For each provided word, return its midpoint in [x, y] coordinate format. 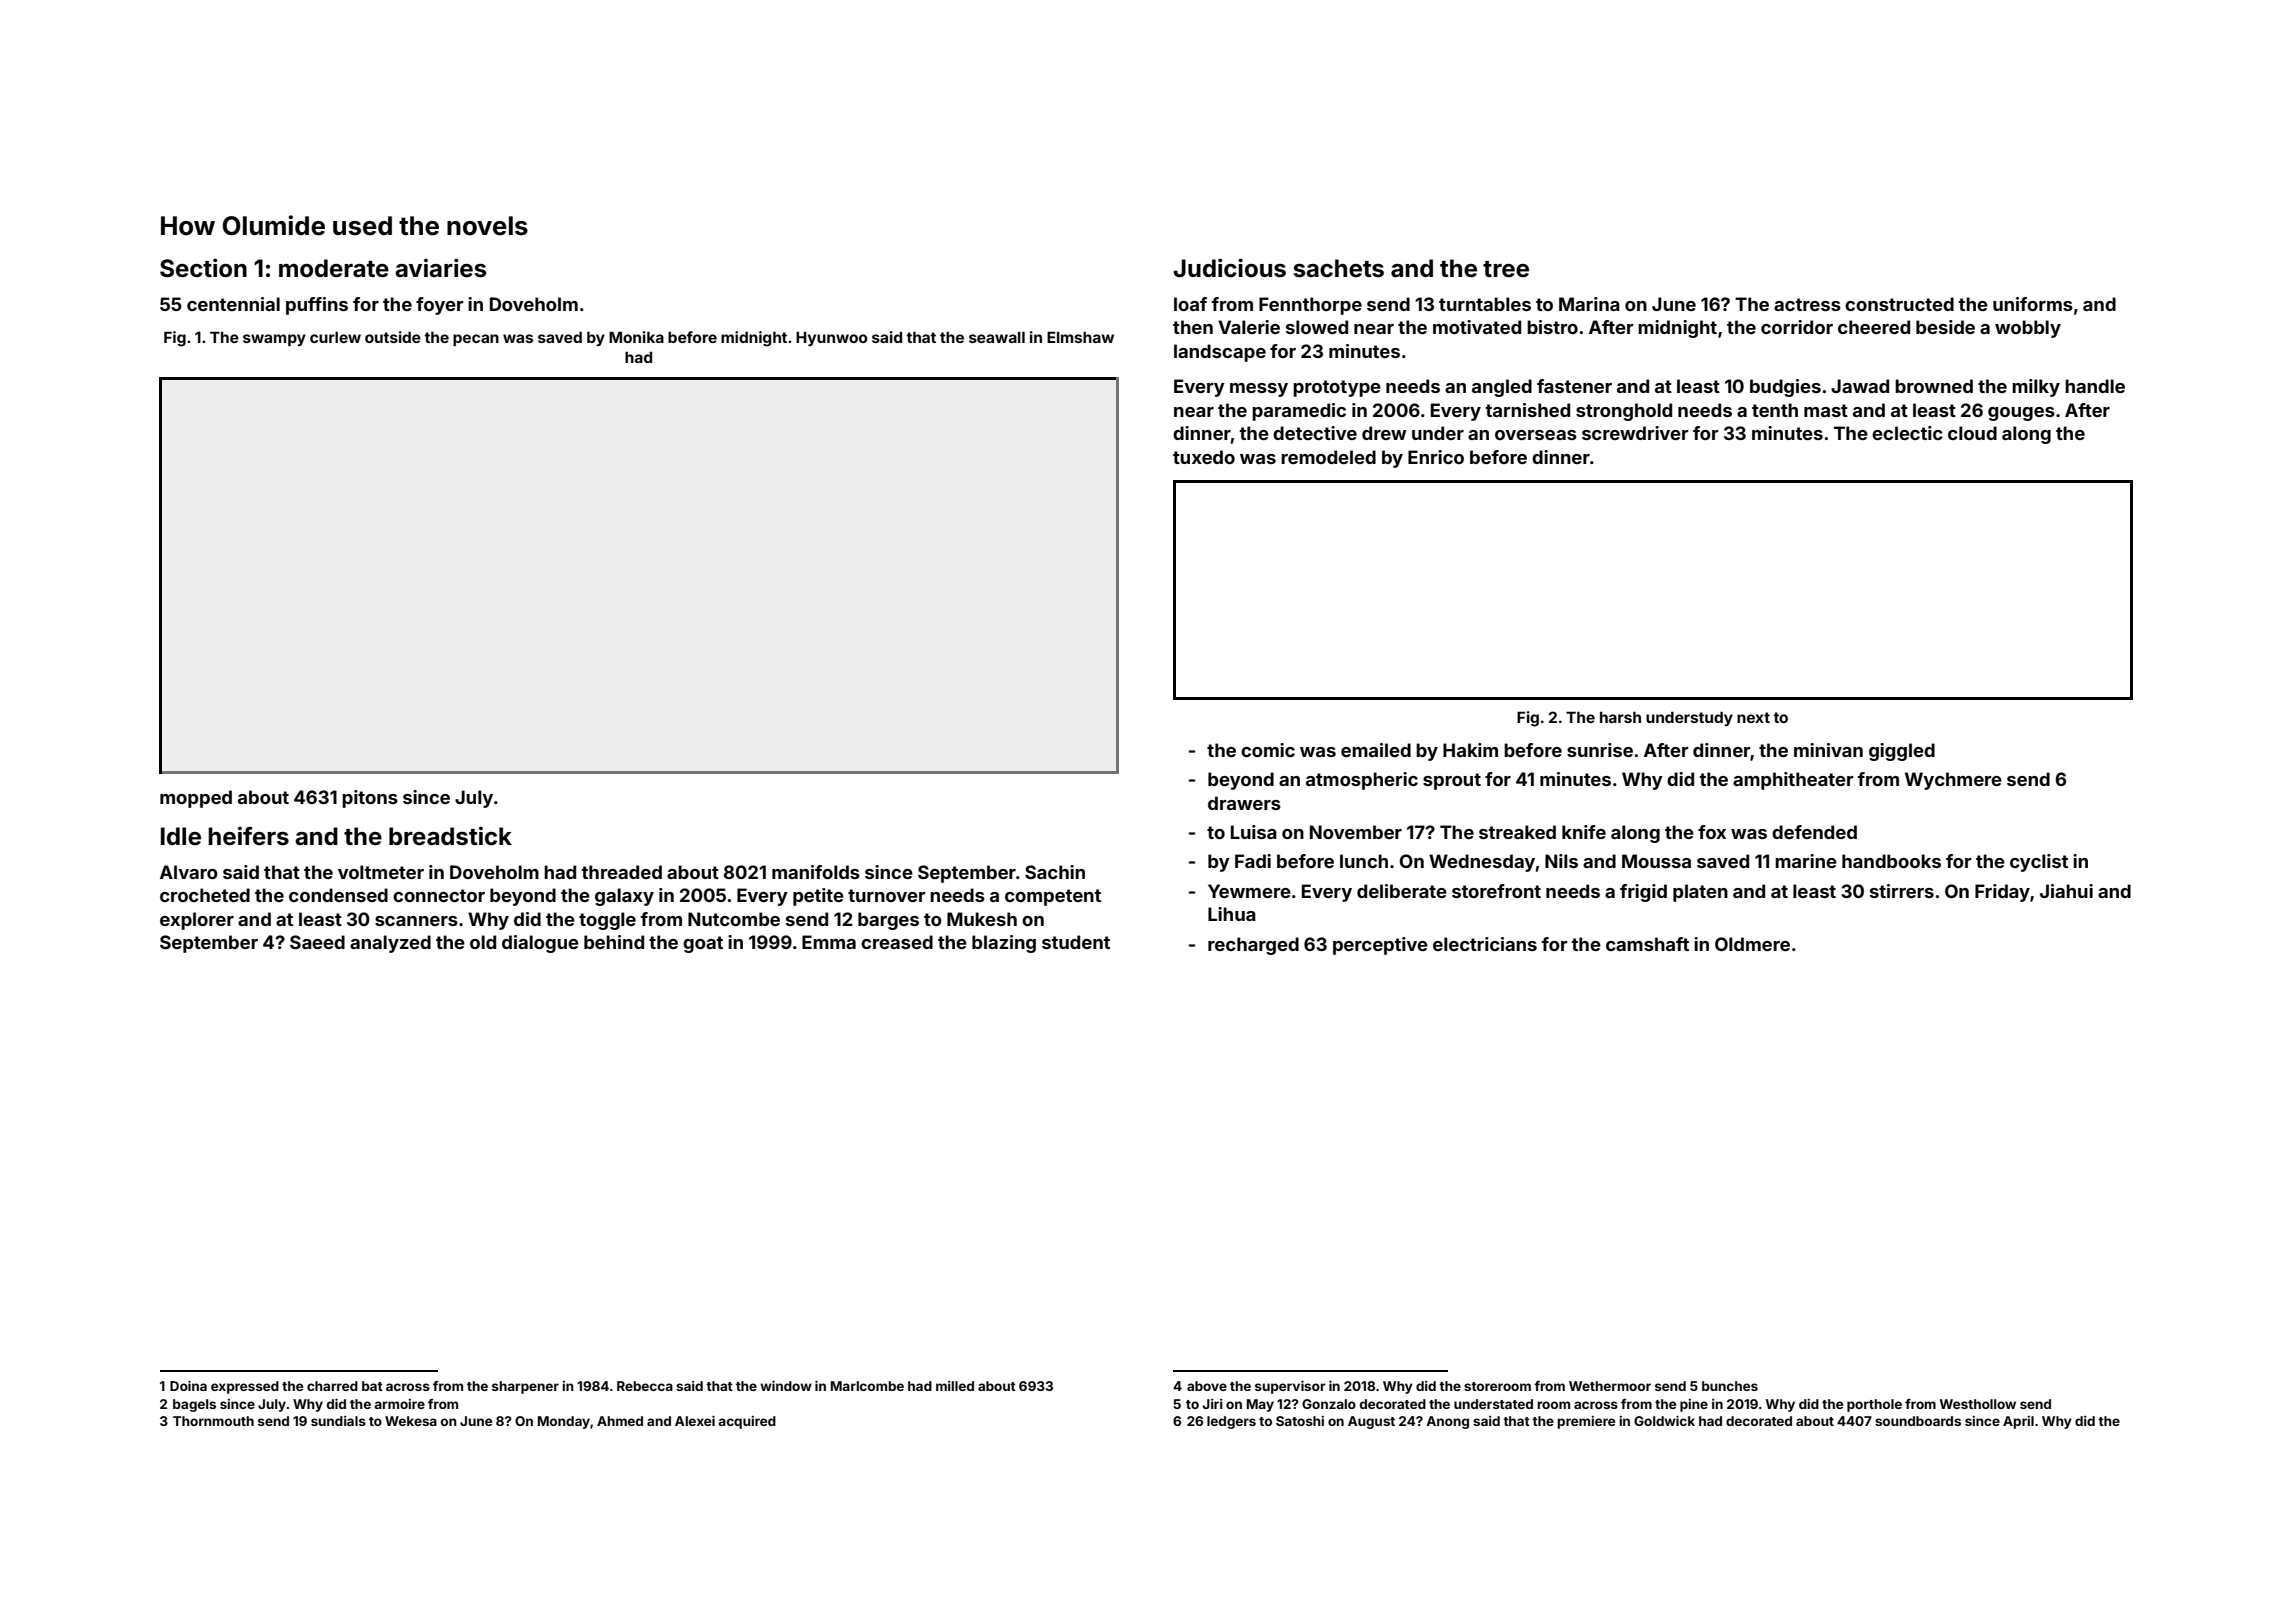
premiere [1586, 1422]
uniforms [2033, 304]
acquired [747, 1422]
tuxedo [1204, 457]
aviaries [440, 268]
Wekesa [411, 1421]
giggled [1902, 752]
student [1076, 942]
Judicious [1229, 268]
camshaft [1647, 944]
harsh [1620, 717]
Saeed [317, 942]
